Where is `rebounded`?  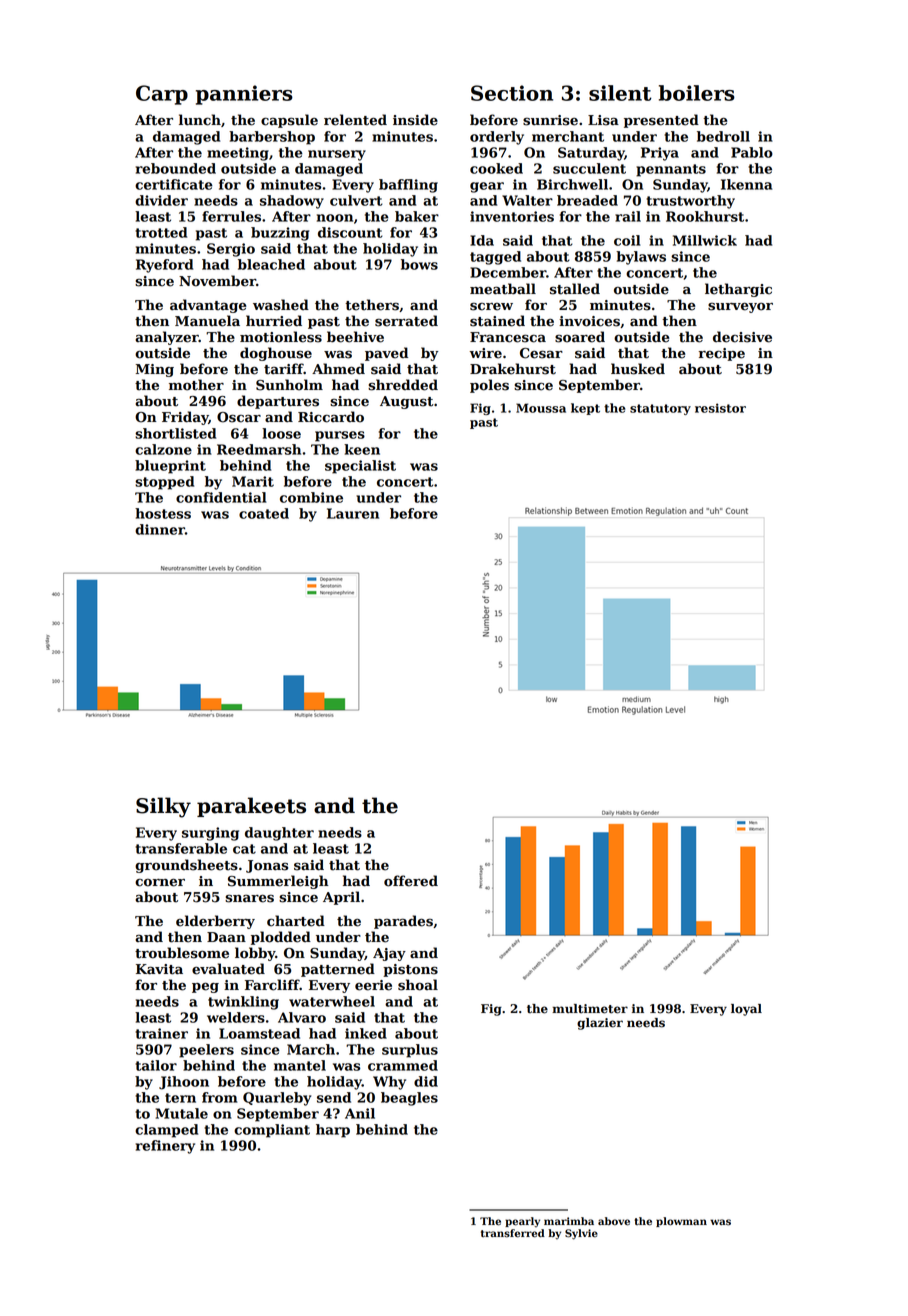 rebounded is located at coordinates (176, 168).
